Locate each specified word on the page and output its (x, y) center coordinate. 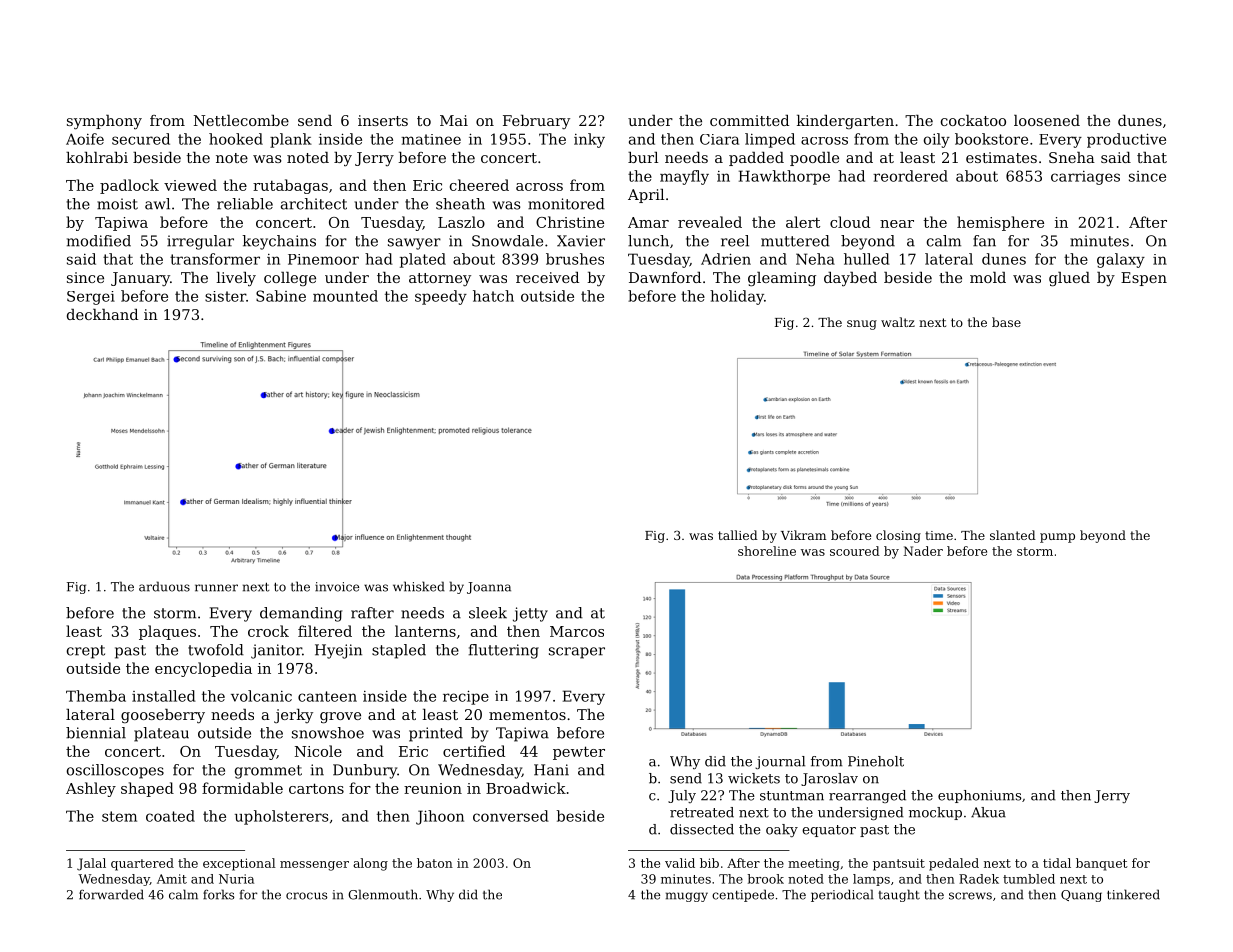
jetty (530, 614)
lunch (648, 241)
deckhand (102, 314)
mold (988, 277)
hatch (493, 296)
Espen (1144, 279)
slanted (1013, 535)
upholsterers (282, 817)
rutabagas (290, 186)
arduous (164, 586)
